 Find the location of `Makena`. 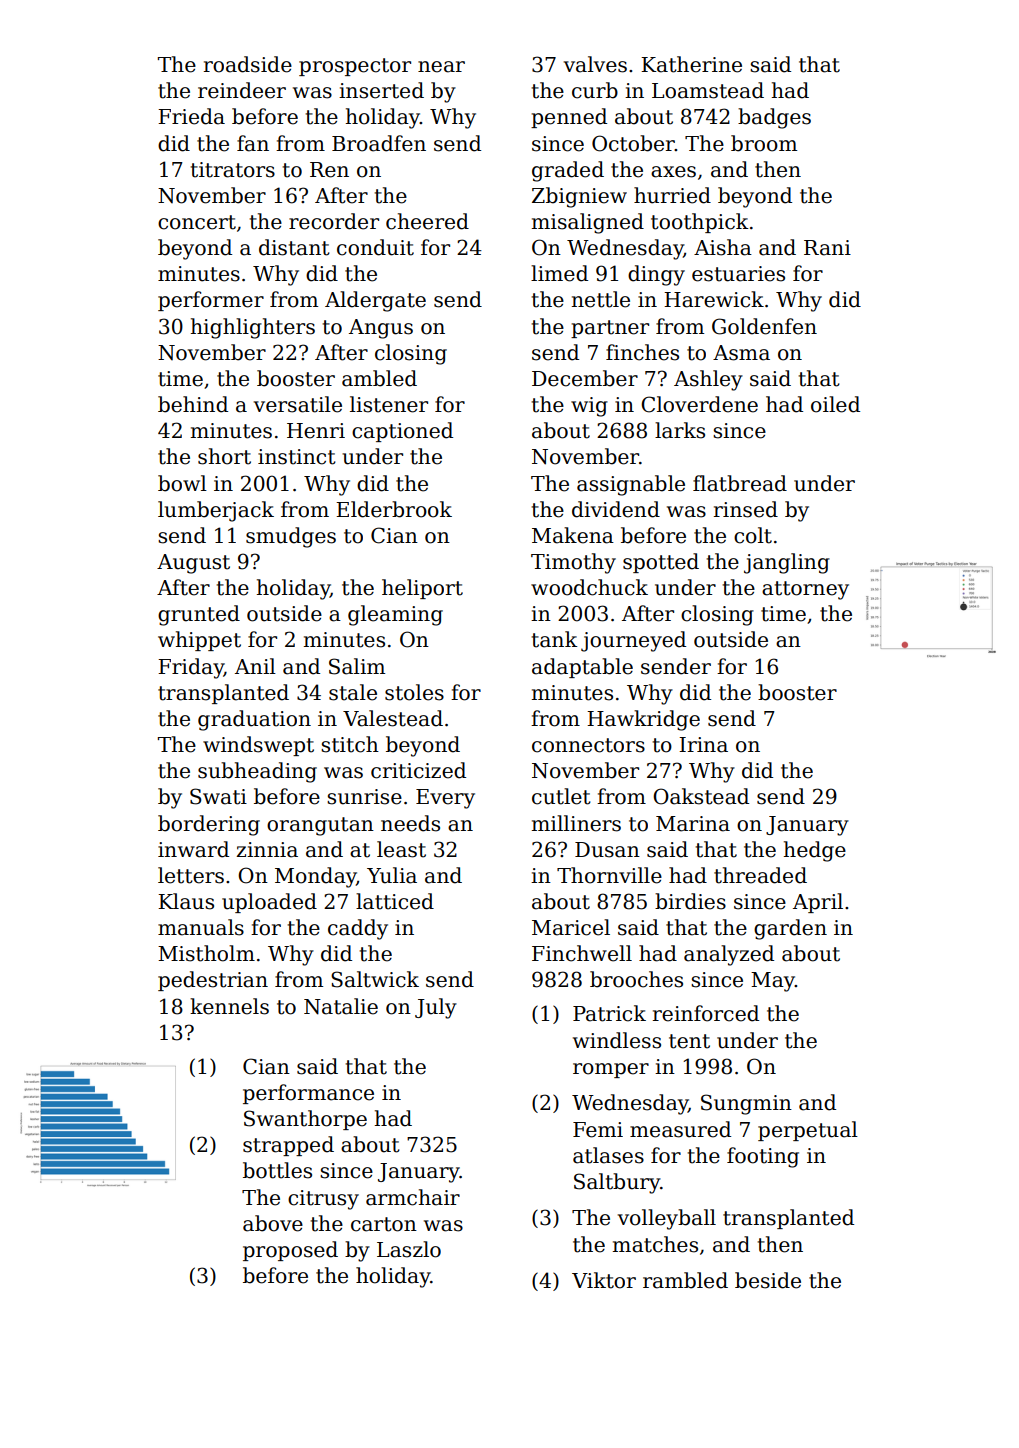

Makena is located at coordinates (573, 535).
